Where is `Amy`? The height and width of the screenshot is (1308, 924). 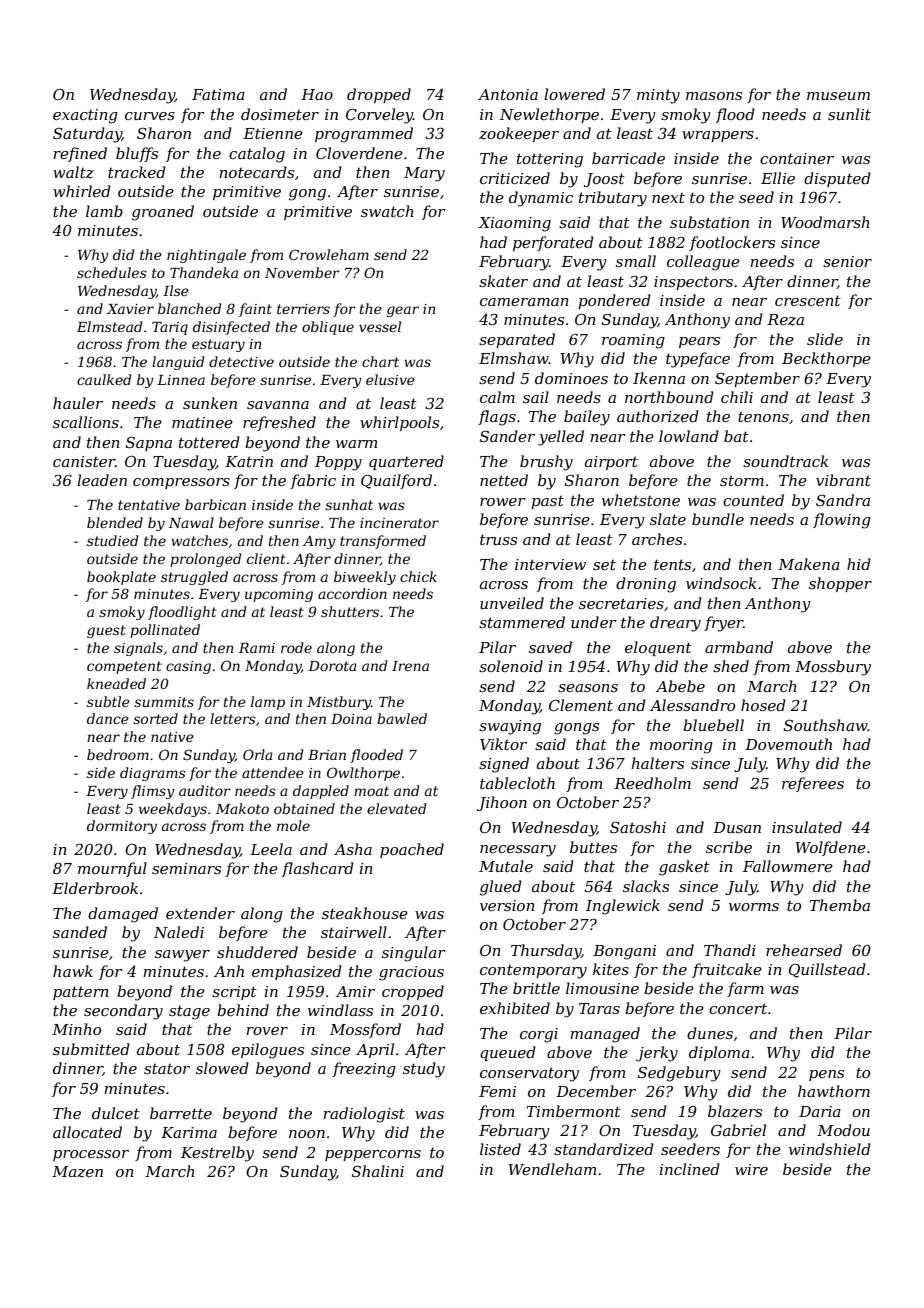 Amy is located at coordinates (319, 542).
